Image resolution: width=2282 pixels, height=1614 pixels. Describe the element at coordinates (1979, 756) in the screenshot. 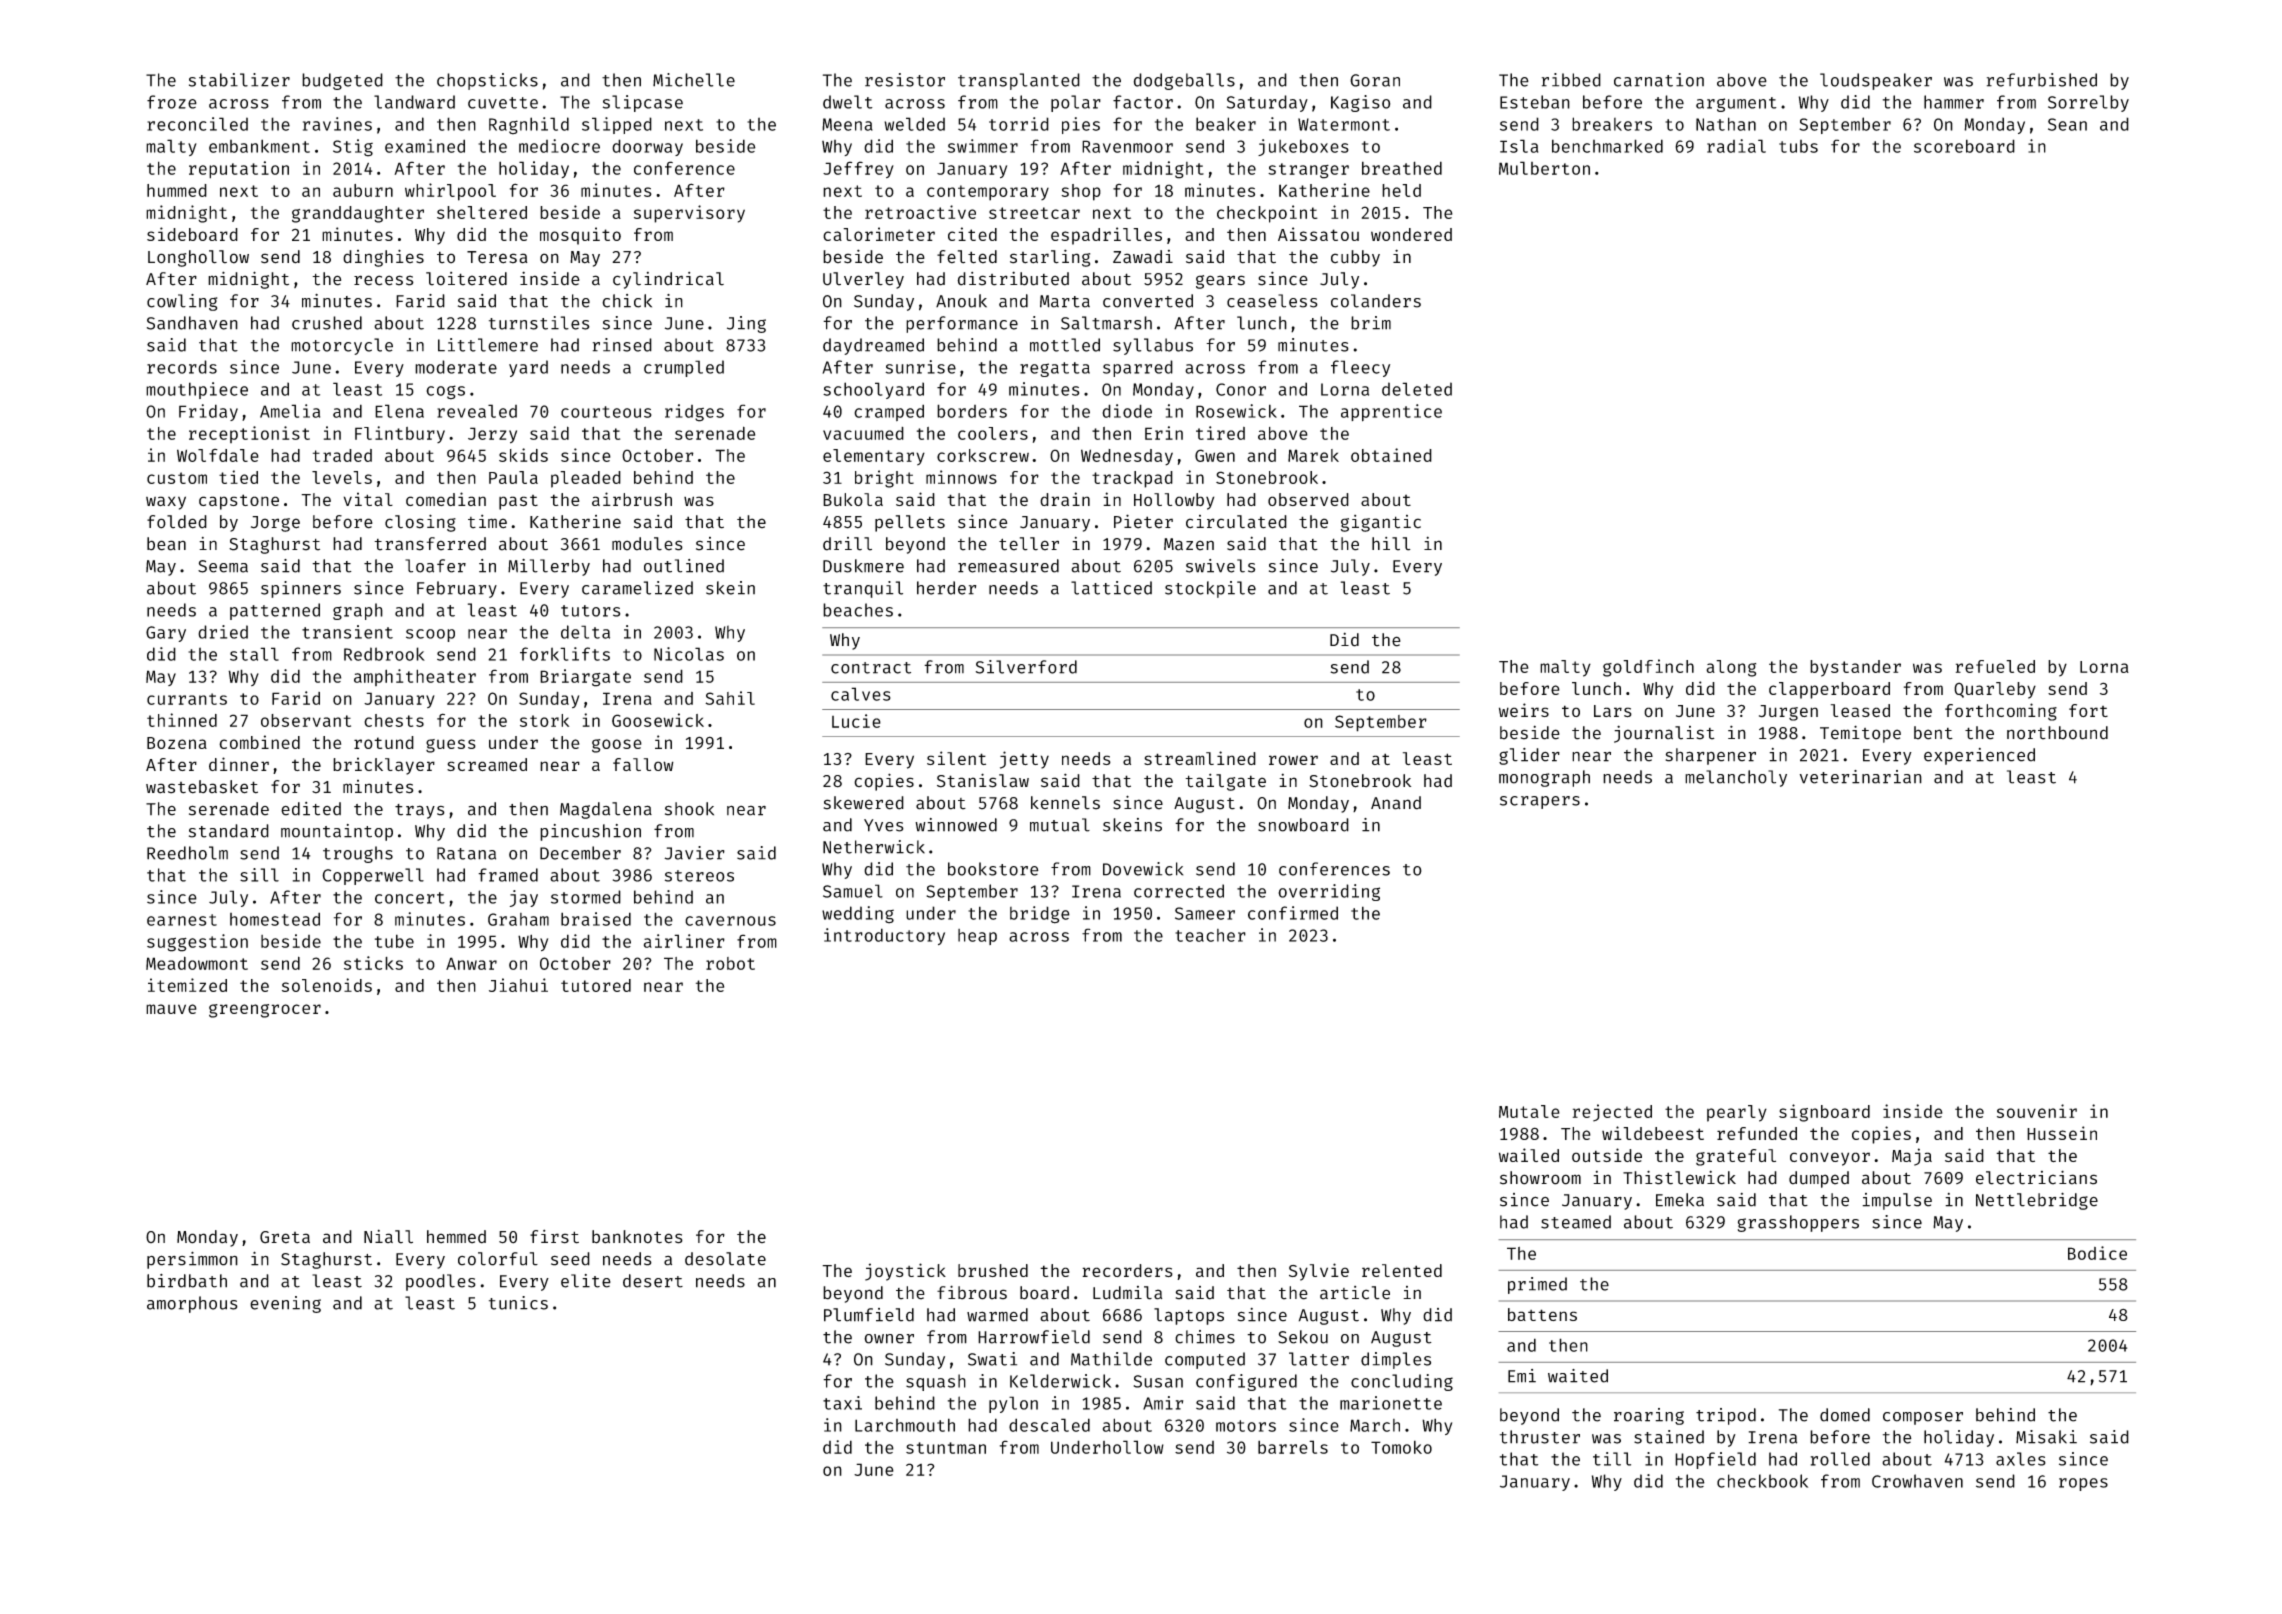

I see `experienced` at that location.
